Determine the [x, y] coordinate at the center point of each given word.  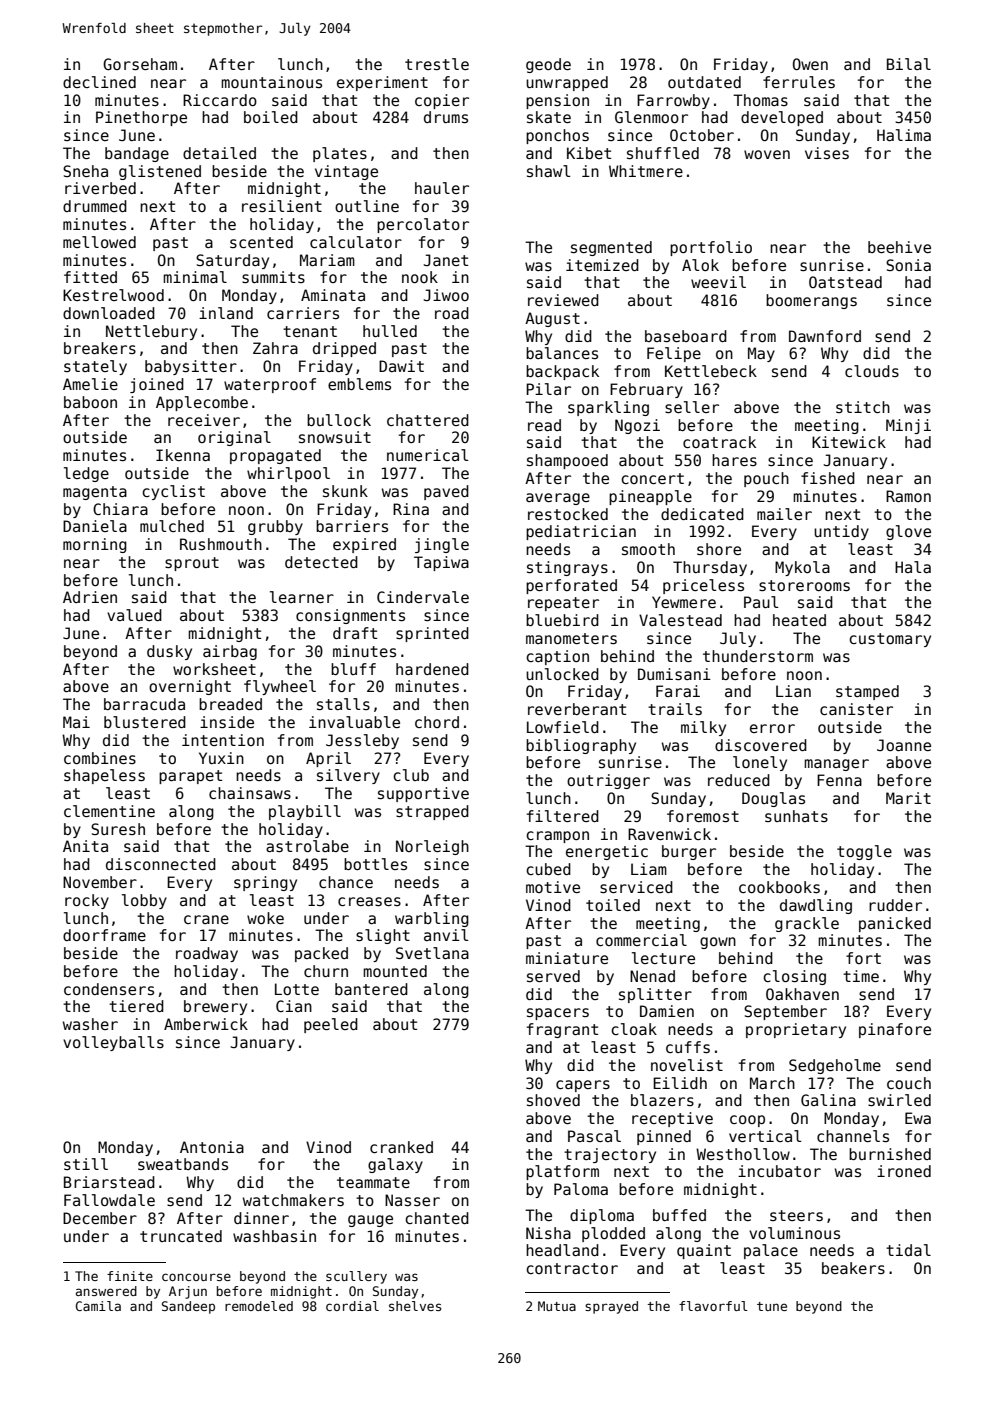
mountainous [271, 82]
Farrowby [673, 101]
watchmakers [293, 1200]
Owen [810, 64]
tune [772, 1306]
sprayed [611, 1307]
